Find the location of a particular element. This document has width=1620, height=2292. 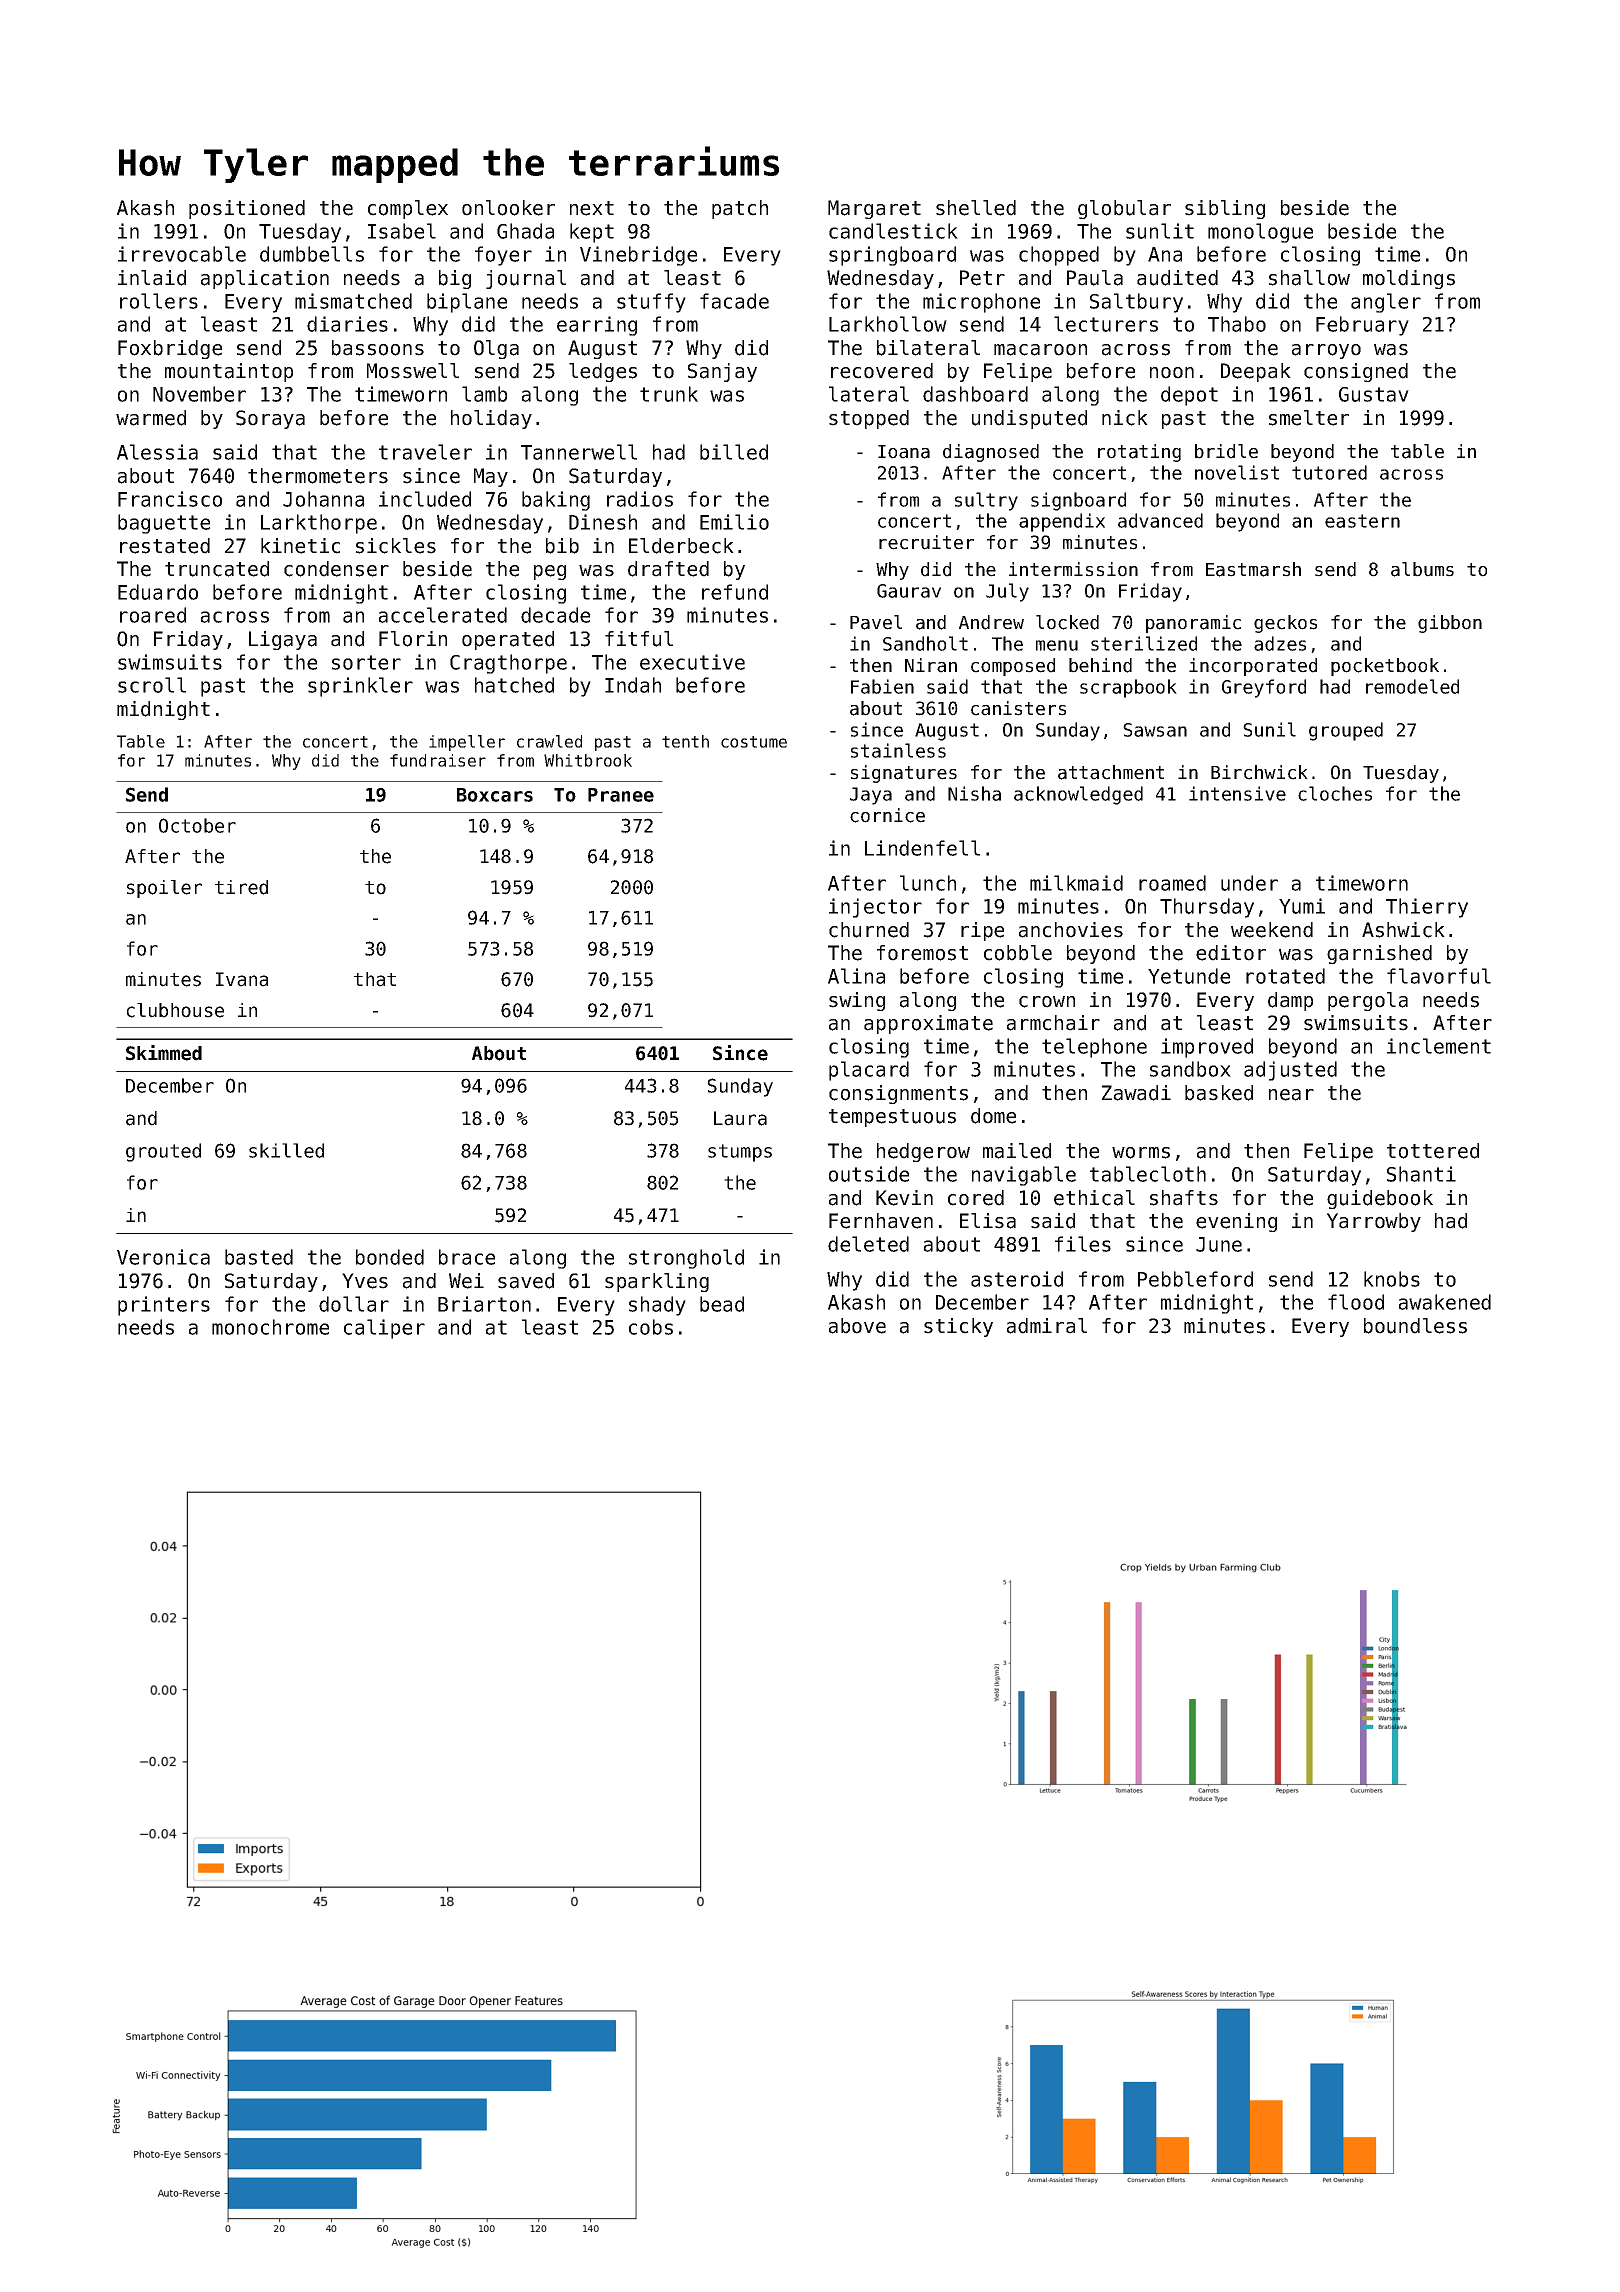

tottered is located at coordinates (1433, 1151).
